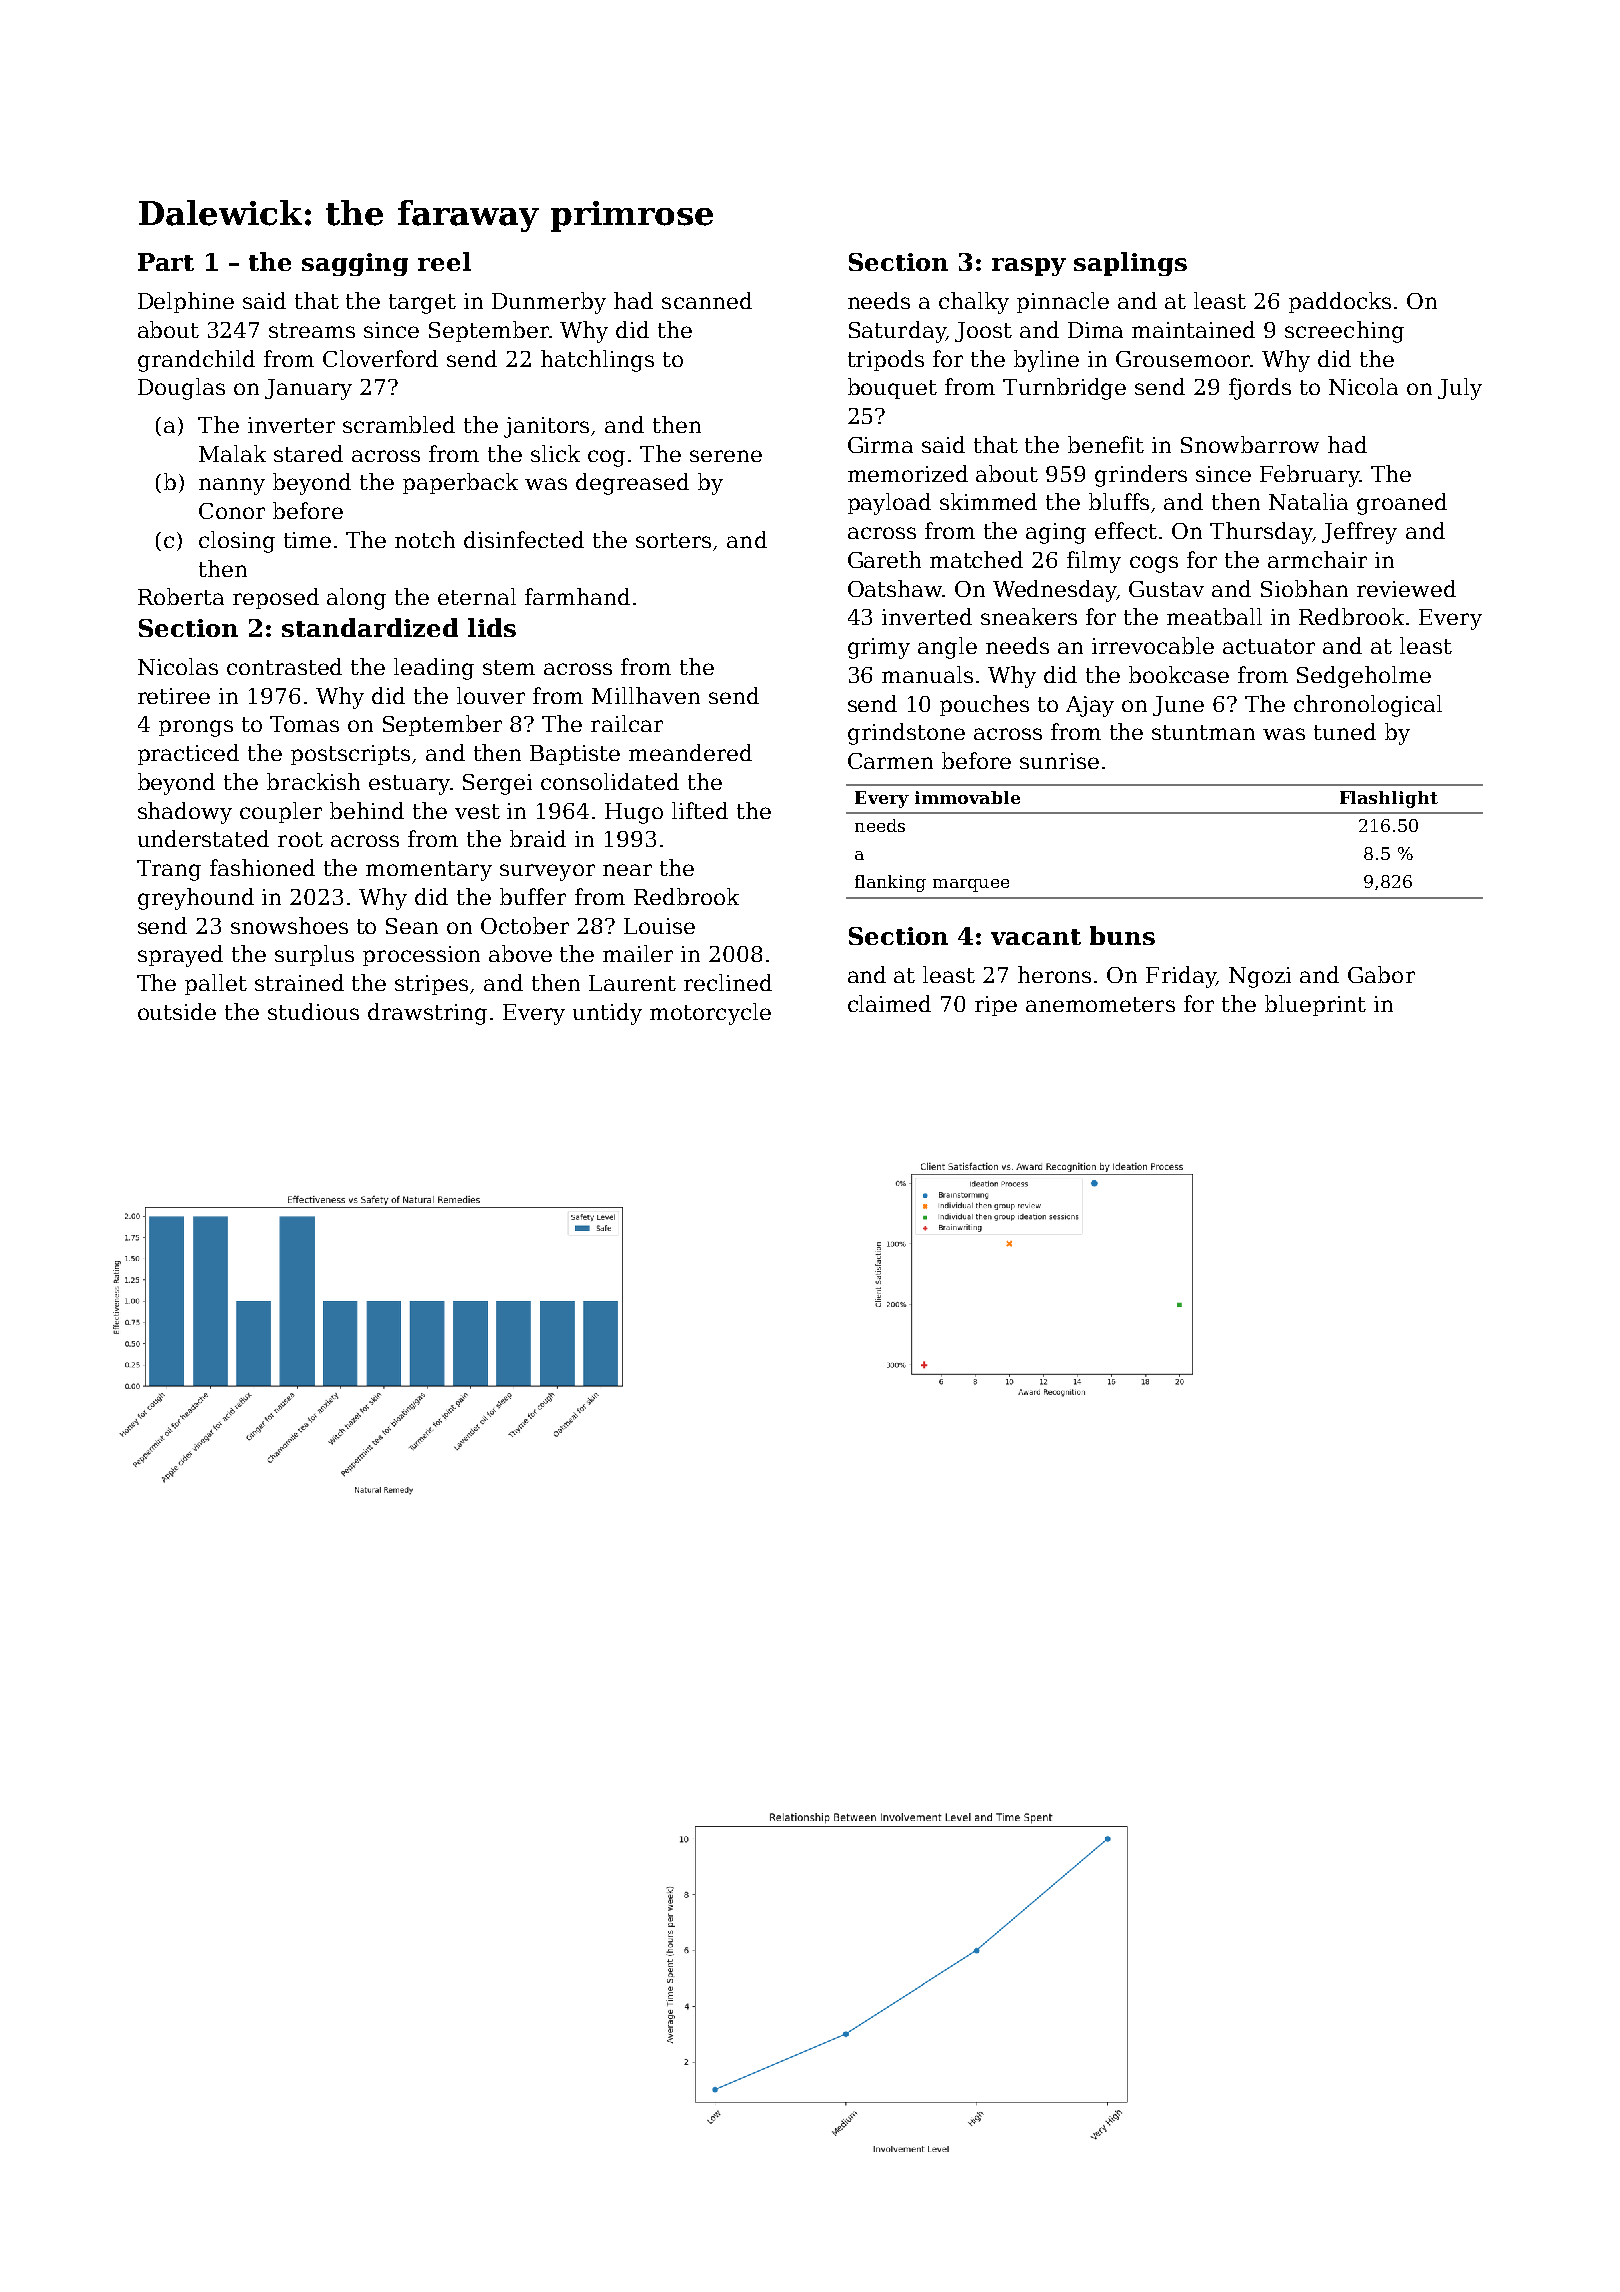 This screenshot has height=2292, width=1620. I want to click on Malak, so click(232, 453).
